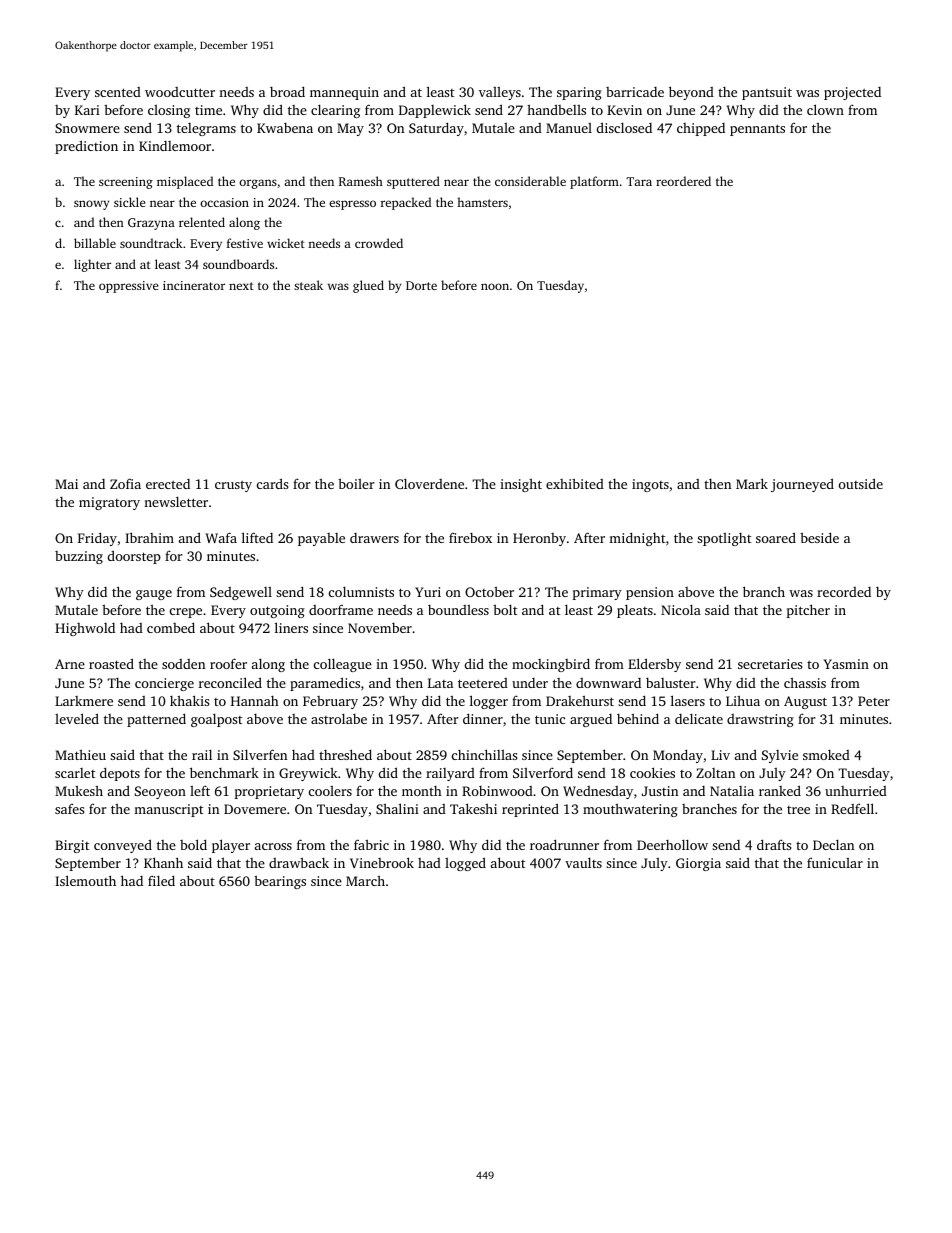 This screenshot has height=1233, width=952. What do you see at coordinates (160, 792) in the screenshot?
I see `Seoyeon` at bounding box center [160, 792].
